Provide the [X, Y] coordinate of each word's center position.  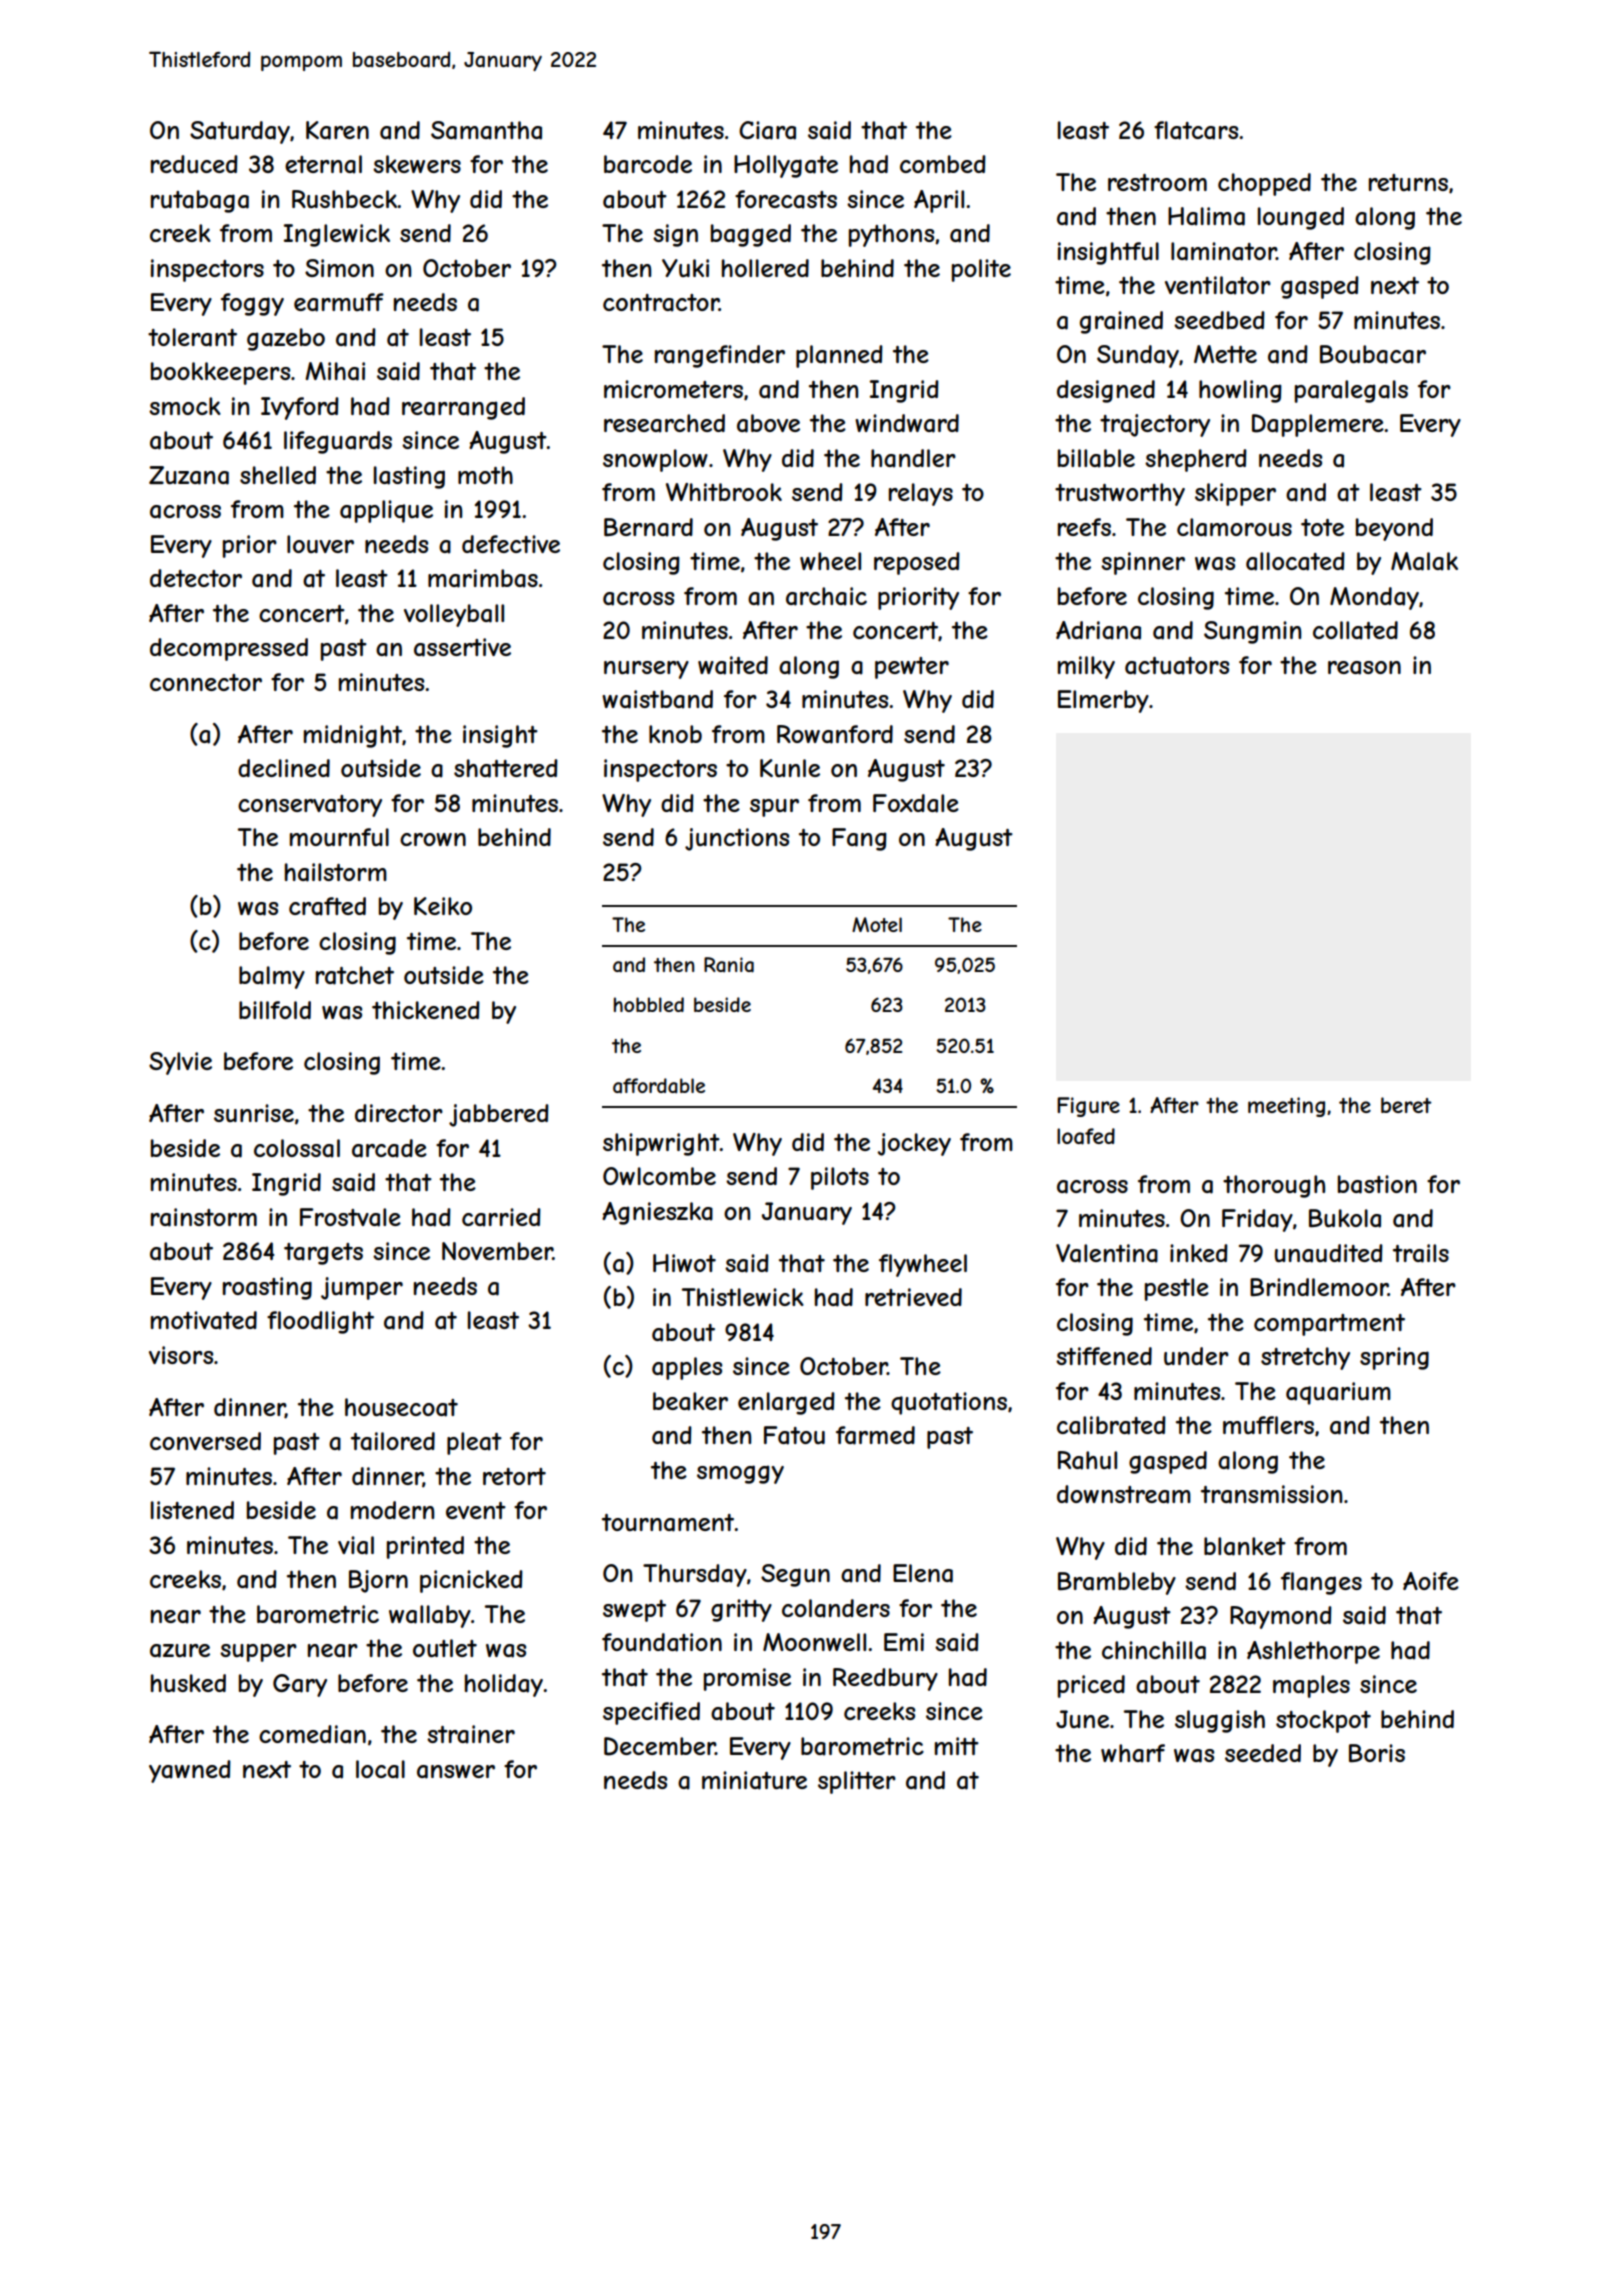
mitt [957, 1746]
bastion [1377, 1184]
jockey [914, 1144]
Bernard [648, 527]
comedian [312, 1734]
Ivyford [300, 408]
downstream [1124, 1494]
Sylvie [180, 1063]
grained [1121, 322]
